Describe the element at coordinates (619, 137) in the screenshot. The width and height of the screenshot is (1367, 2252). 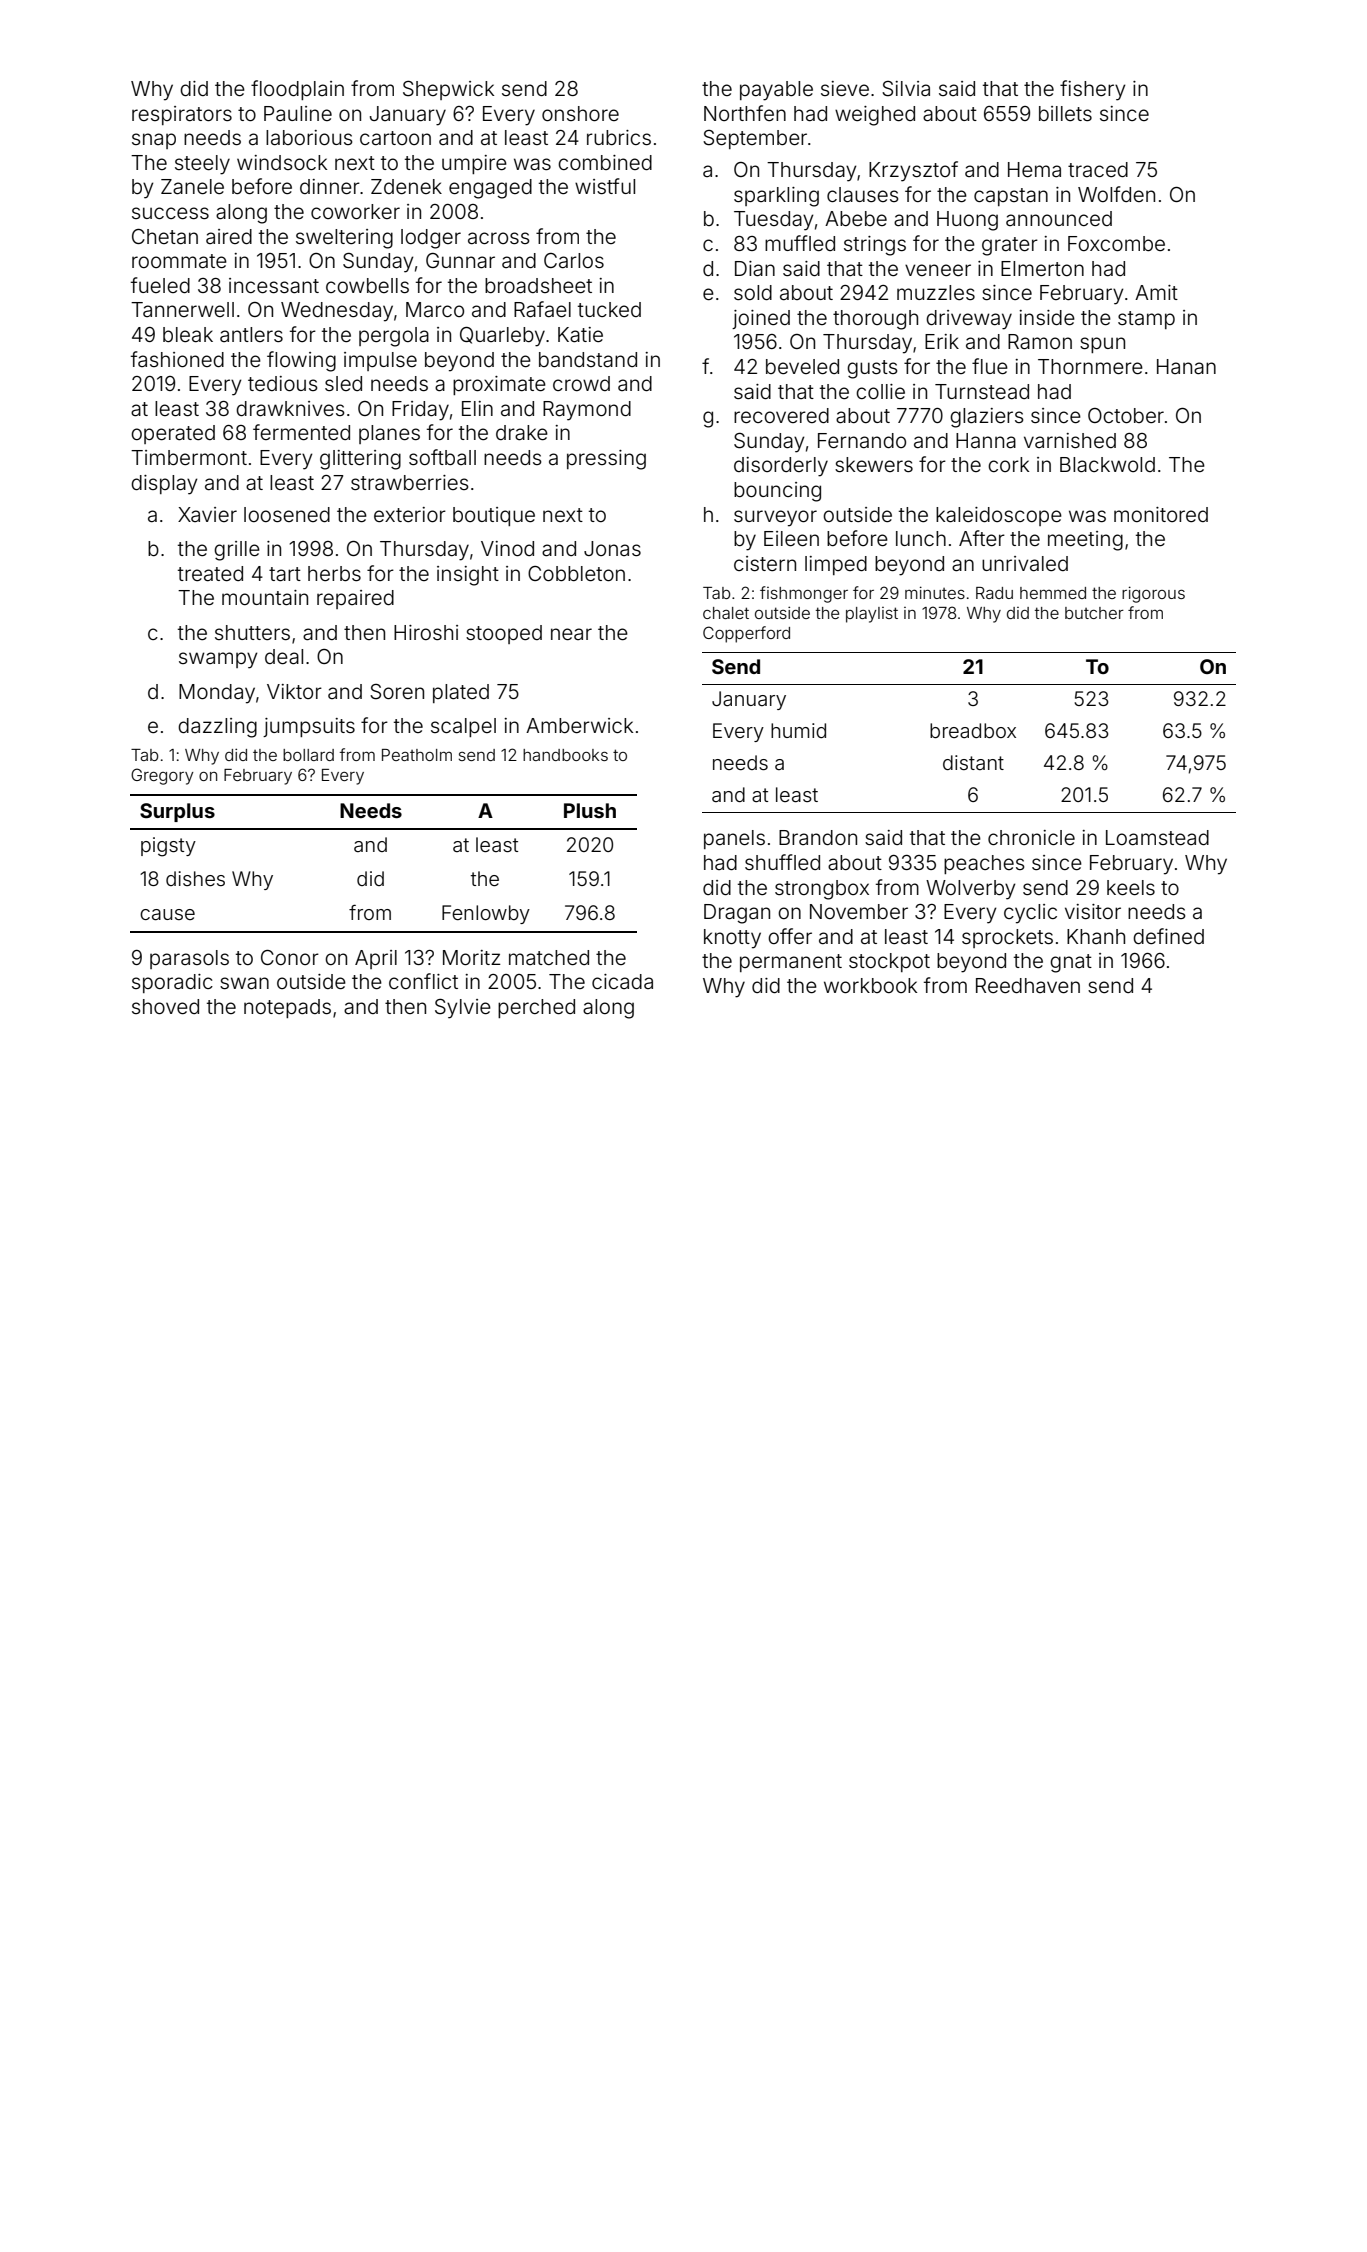
I see `rubrics` at that location.
